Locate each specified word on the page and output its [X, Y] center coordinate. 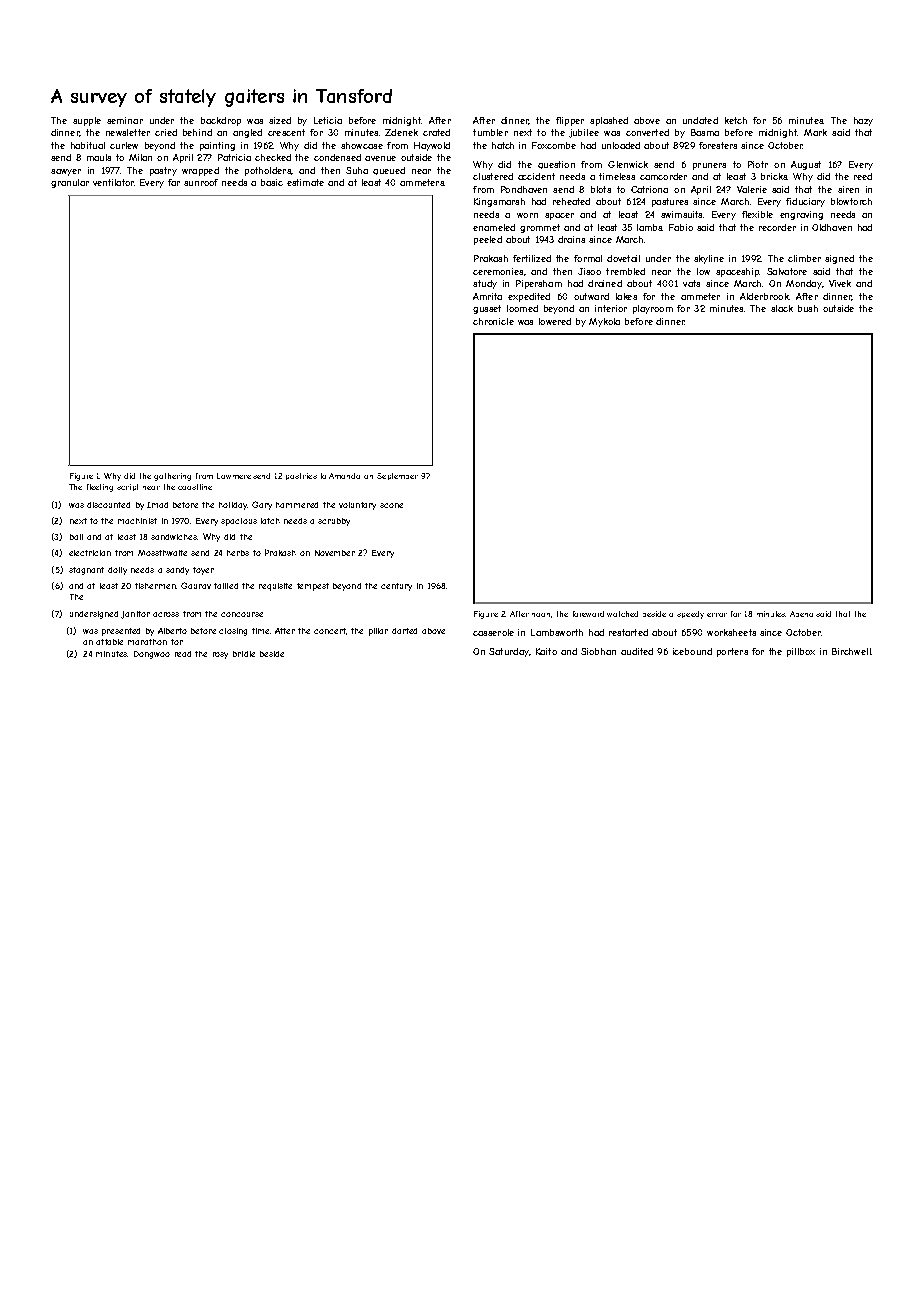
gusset [487, 309]
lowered [555, 321]
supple [87, 121]
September [397, 476]
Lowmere [234, 476]
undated [700, 120]
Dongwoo [152, 655]
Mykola [604, 322]
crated [436, 132]
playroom [653, 309]
